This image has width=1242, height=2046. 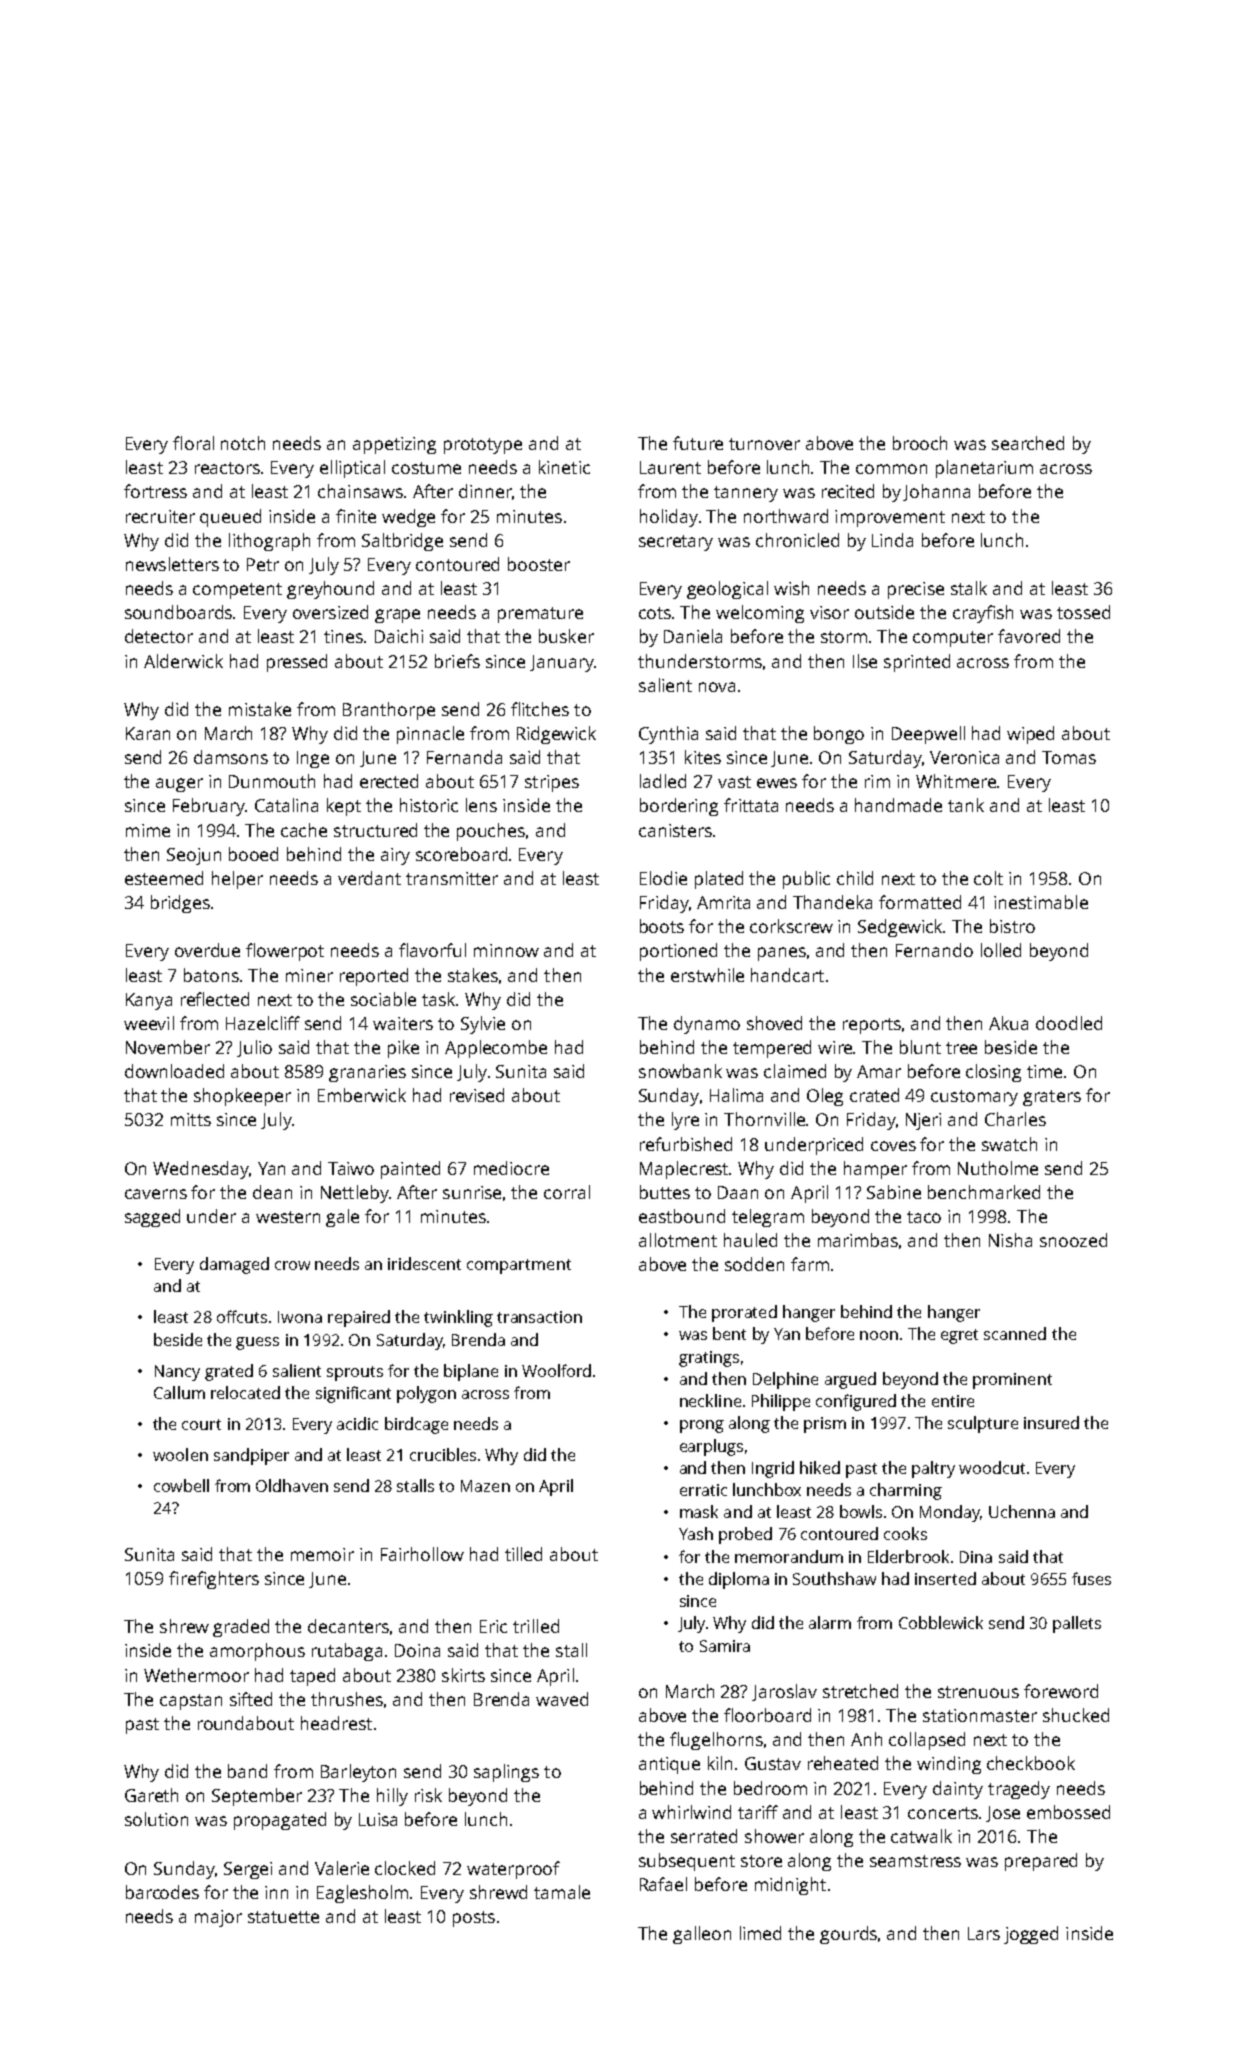 I want to click on tamale, so click(x=562, y=1892).
